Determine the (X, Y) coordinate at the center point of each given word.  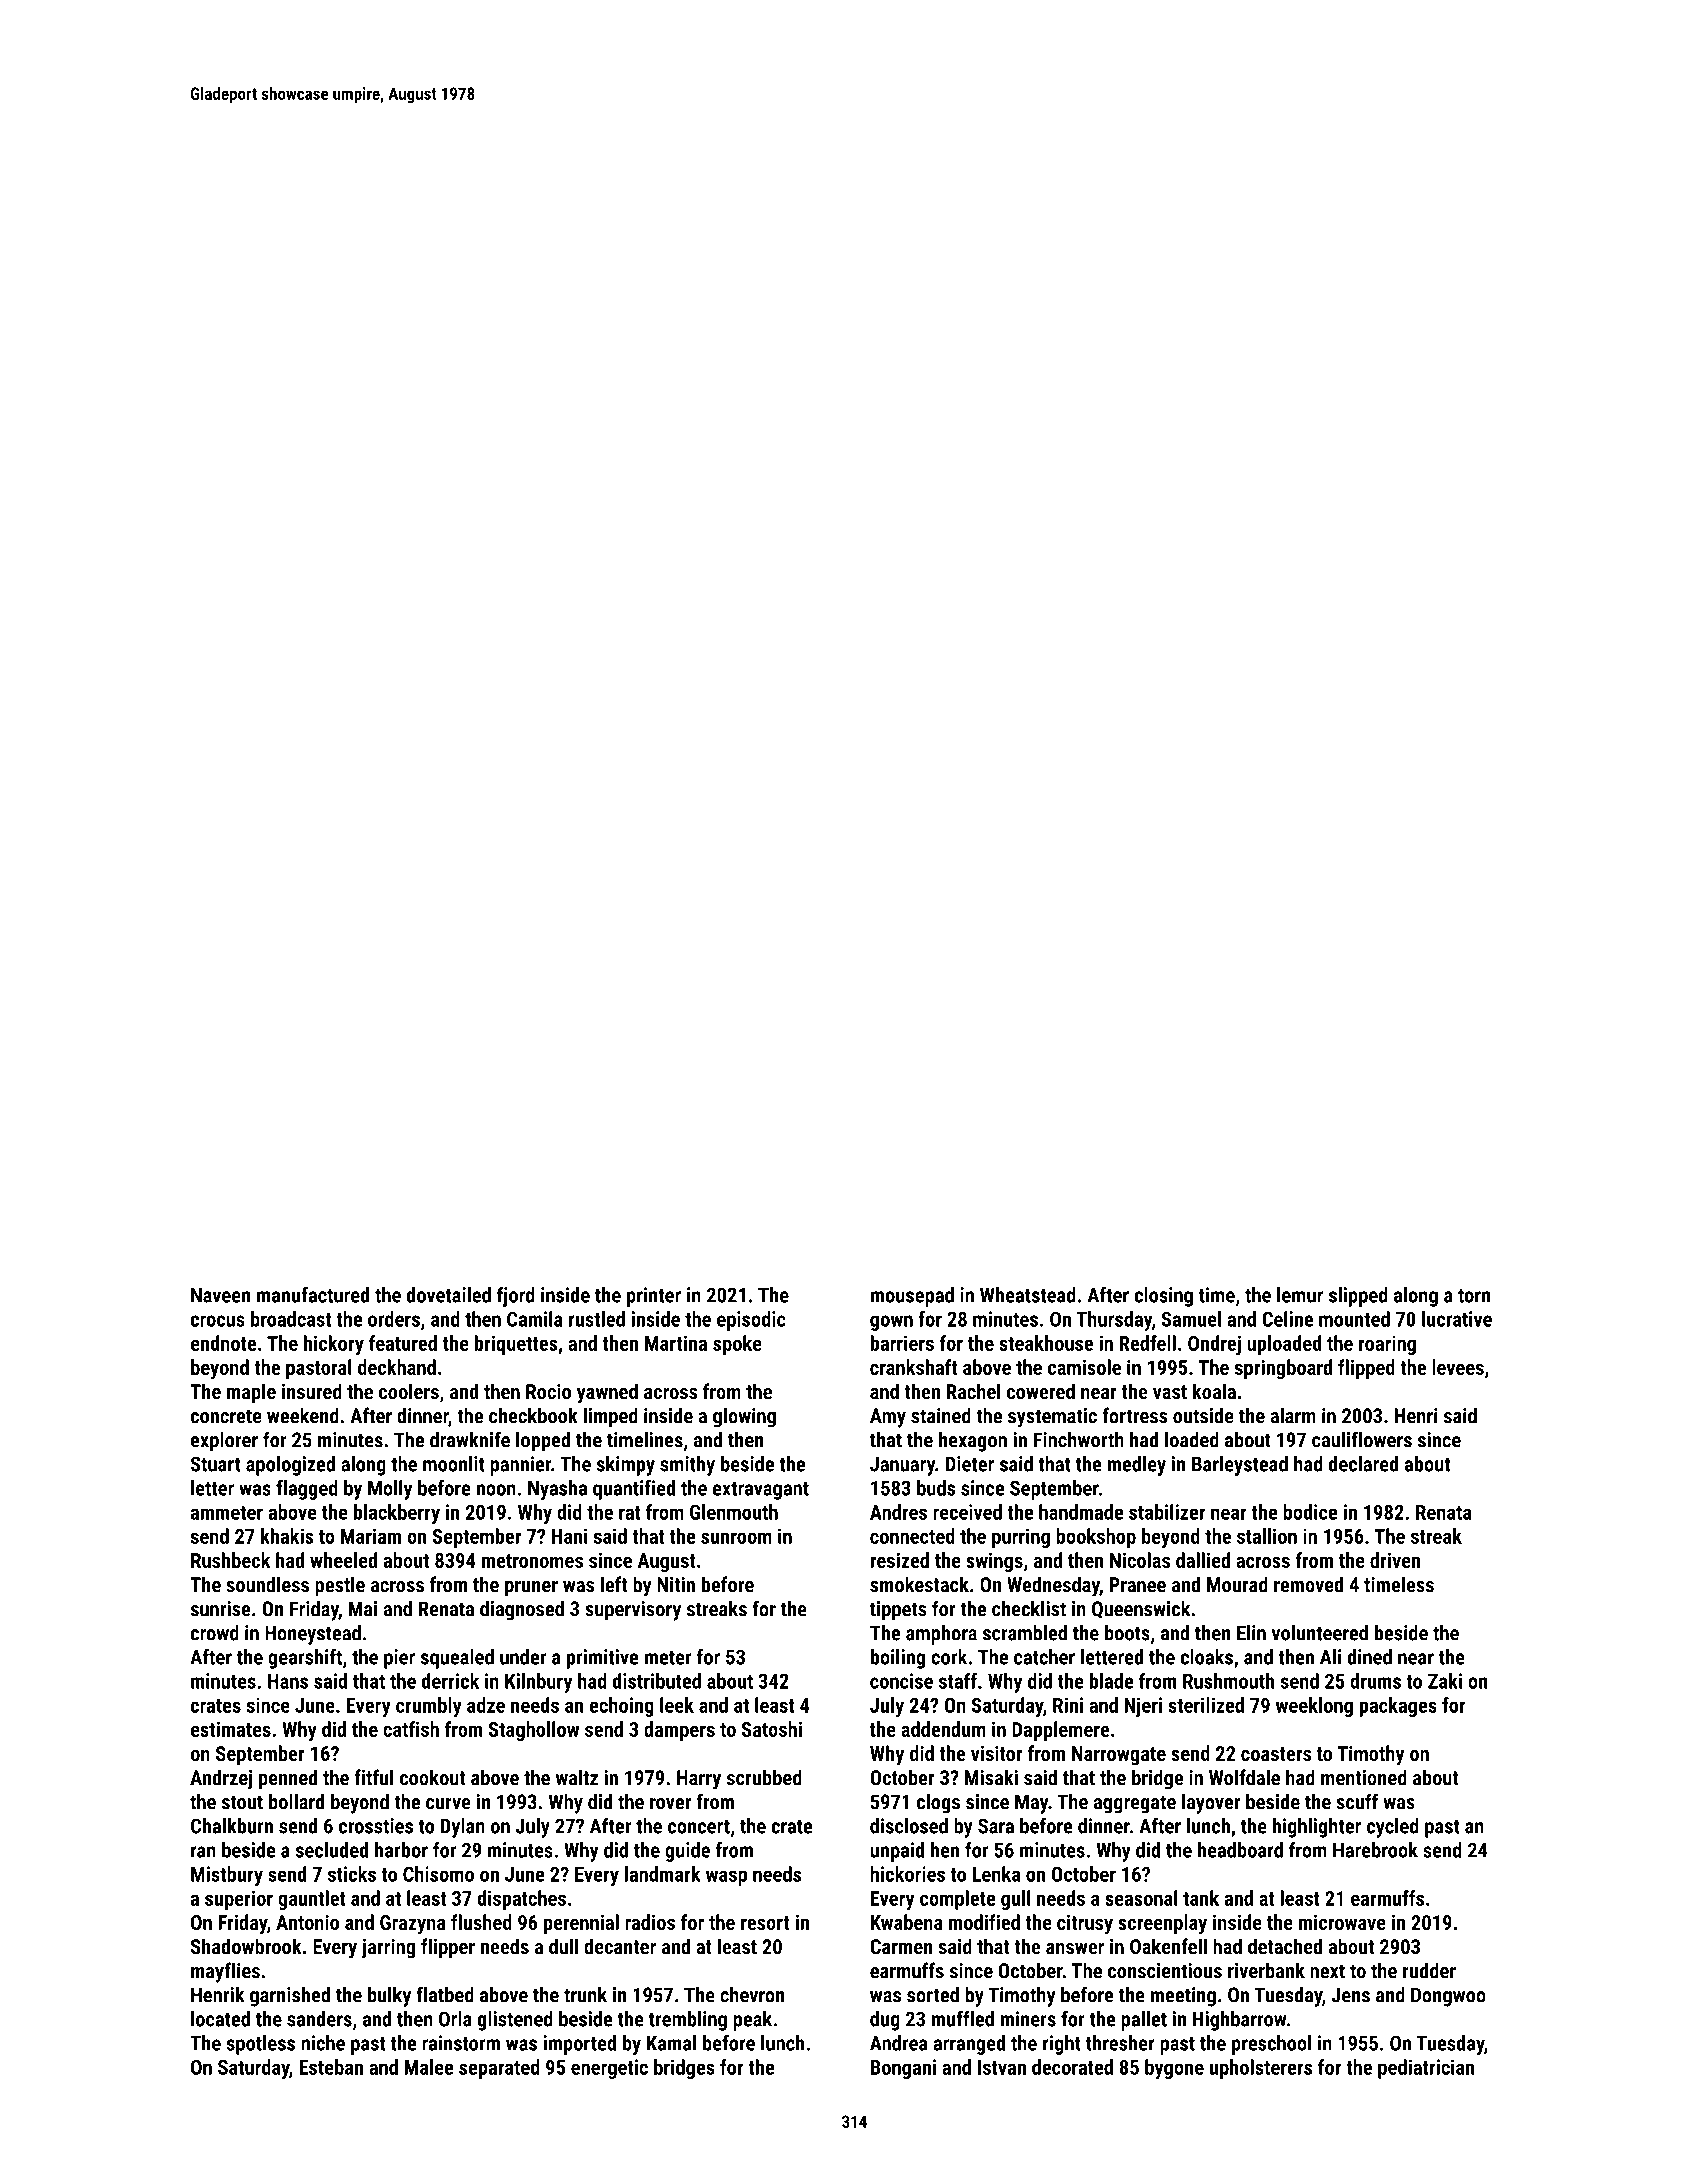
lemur (1300, 1295)
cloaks (1206, 1657)
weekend (303, 1415)
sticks (352, 1874)
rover (670, 1804)
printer (654, 1297)
